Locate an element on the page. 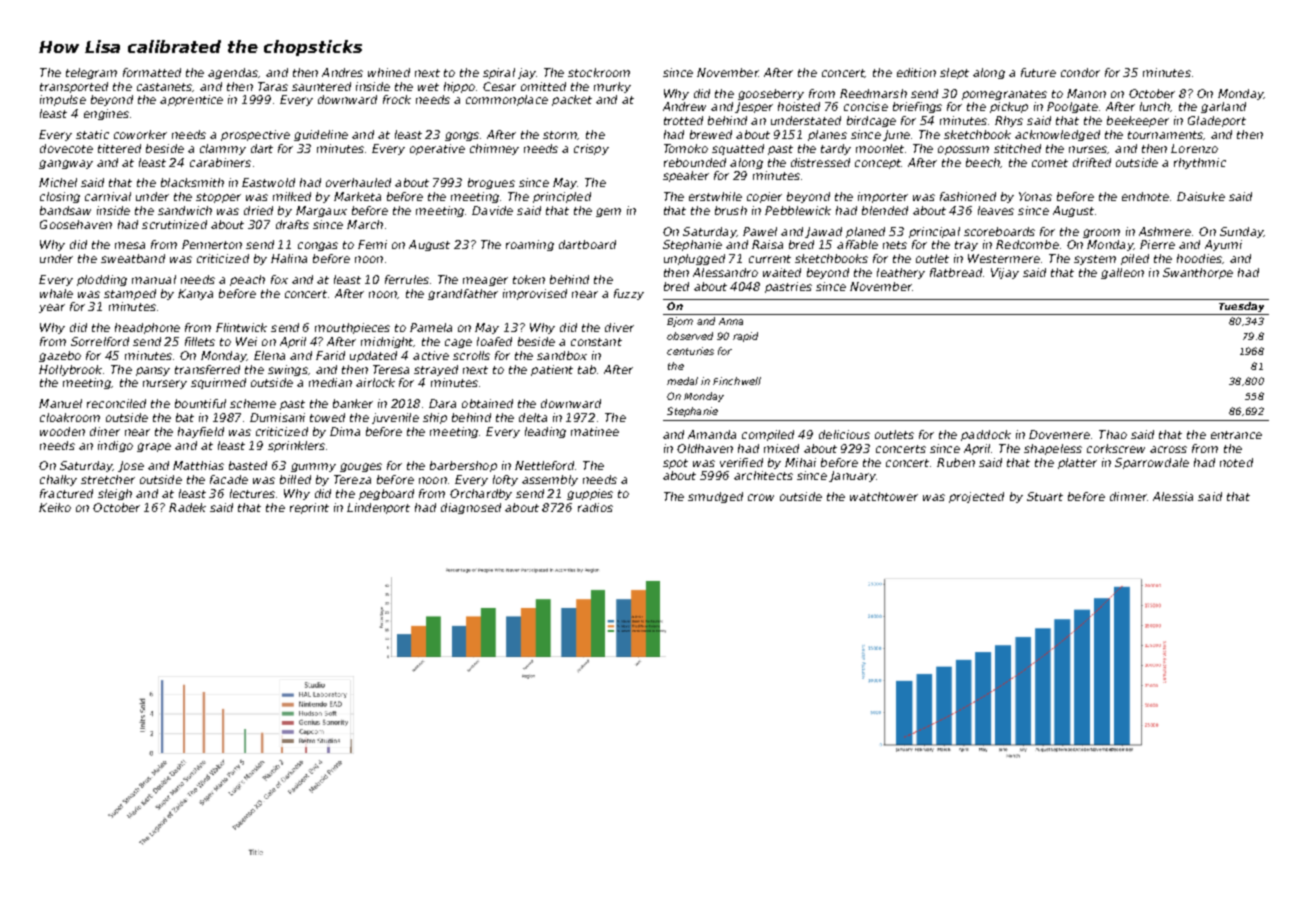  Lorenzo is located at coordinates (1194, 148).
